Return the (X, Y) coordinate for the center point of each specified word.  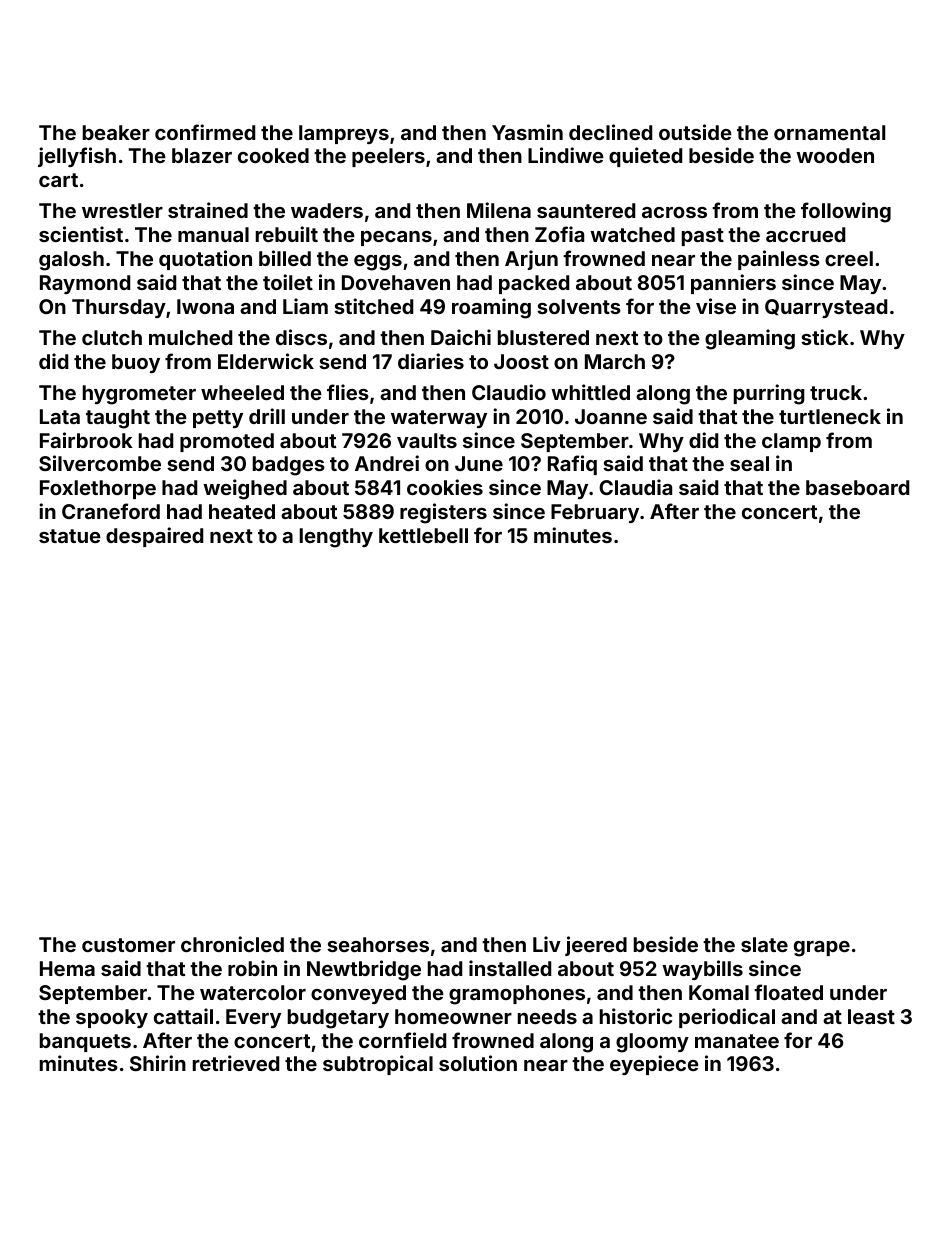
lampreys (344, 134)
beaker (116, 132)
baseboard (857, 487)
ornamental (829, 132)
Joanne (611, 416)
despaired (154, 537)
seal (749, 463)
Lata (60, 416)
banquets (85, 1042)
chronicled (232, 944)
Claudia (635, 487)
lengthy (336, 538)
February (595, 513)
